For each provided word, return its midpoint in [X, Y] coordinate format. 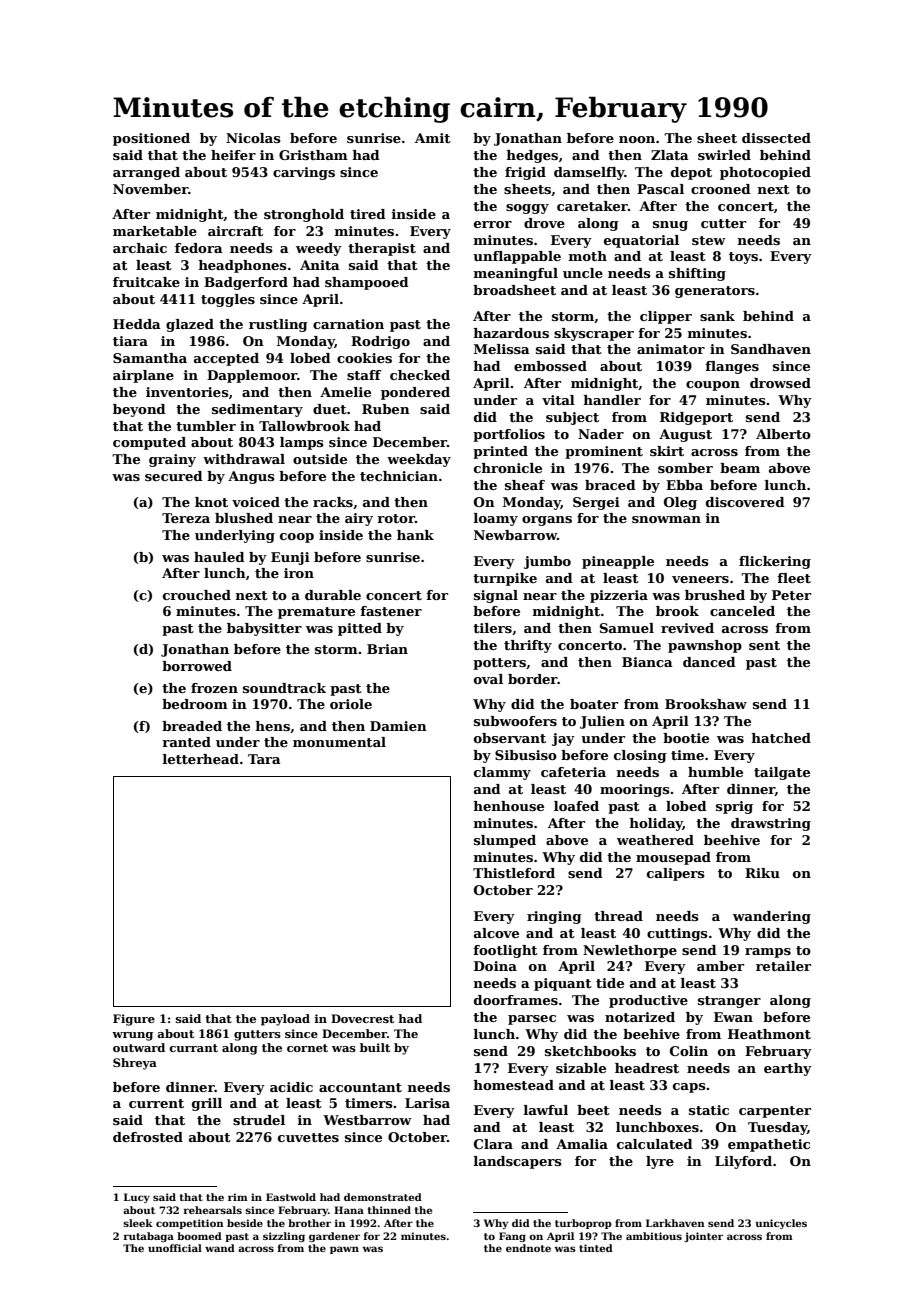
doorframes [516, 1000]
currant [193, 1048]
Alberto [783, 434]
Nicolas [253, 138]
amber [720, 966]
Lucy [137, 1198]
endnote [528, 1248]
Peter [791, 595]
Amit [433, 138]
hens [273, 726]
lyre [660, 1162]
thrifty [528, 646]
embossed [550, 366]
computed [149, 443]
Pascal [660, 189]
